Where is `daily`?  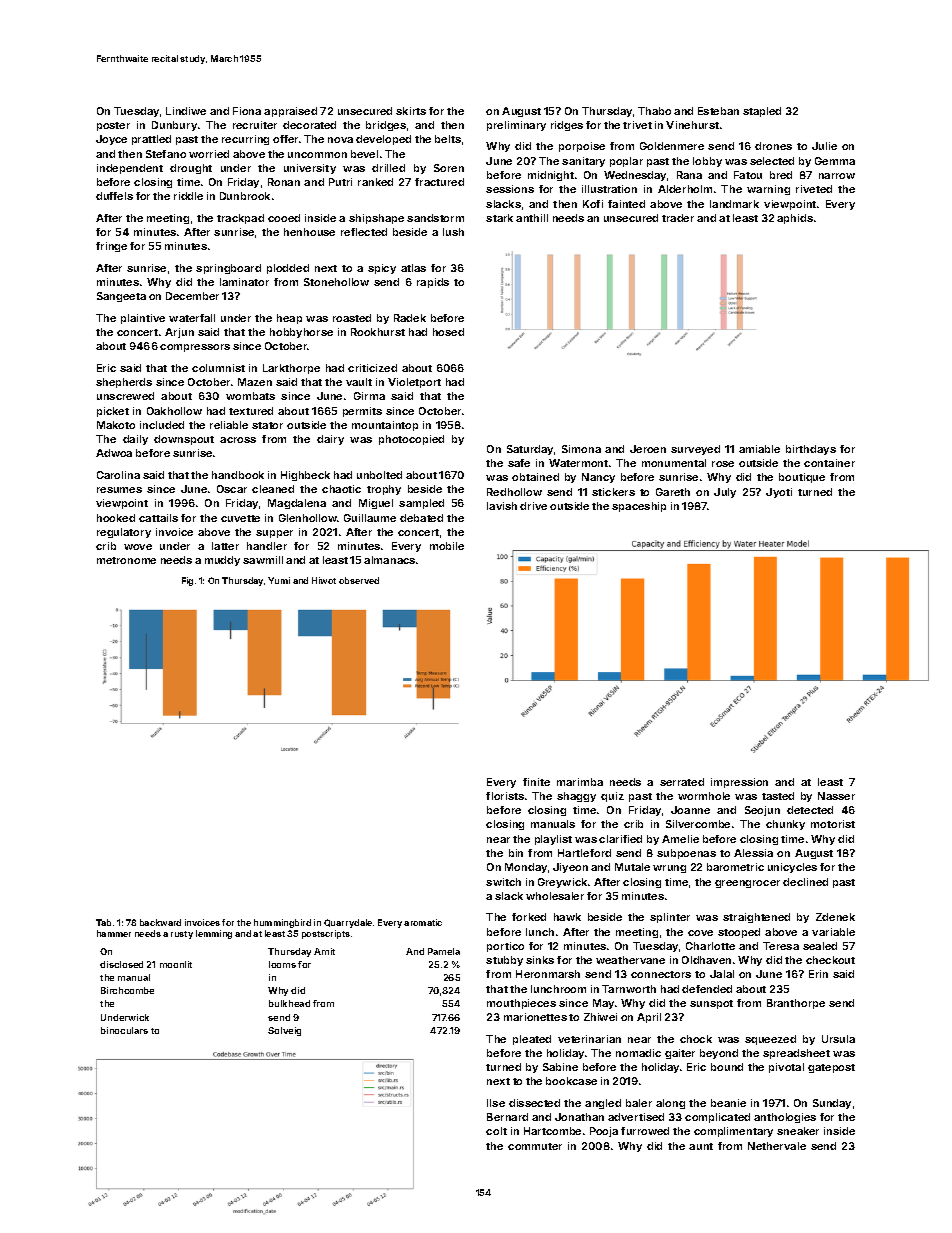 daily is located at coordinates (135, 440).
